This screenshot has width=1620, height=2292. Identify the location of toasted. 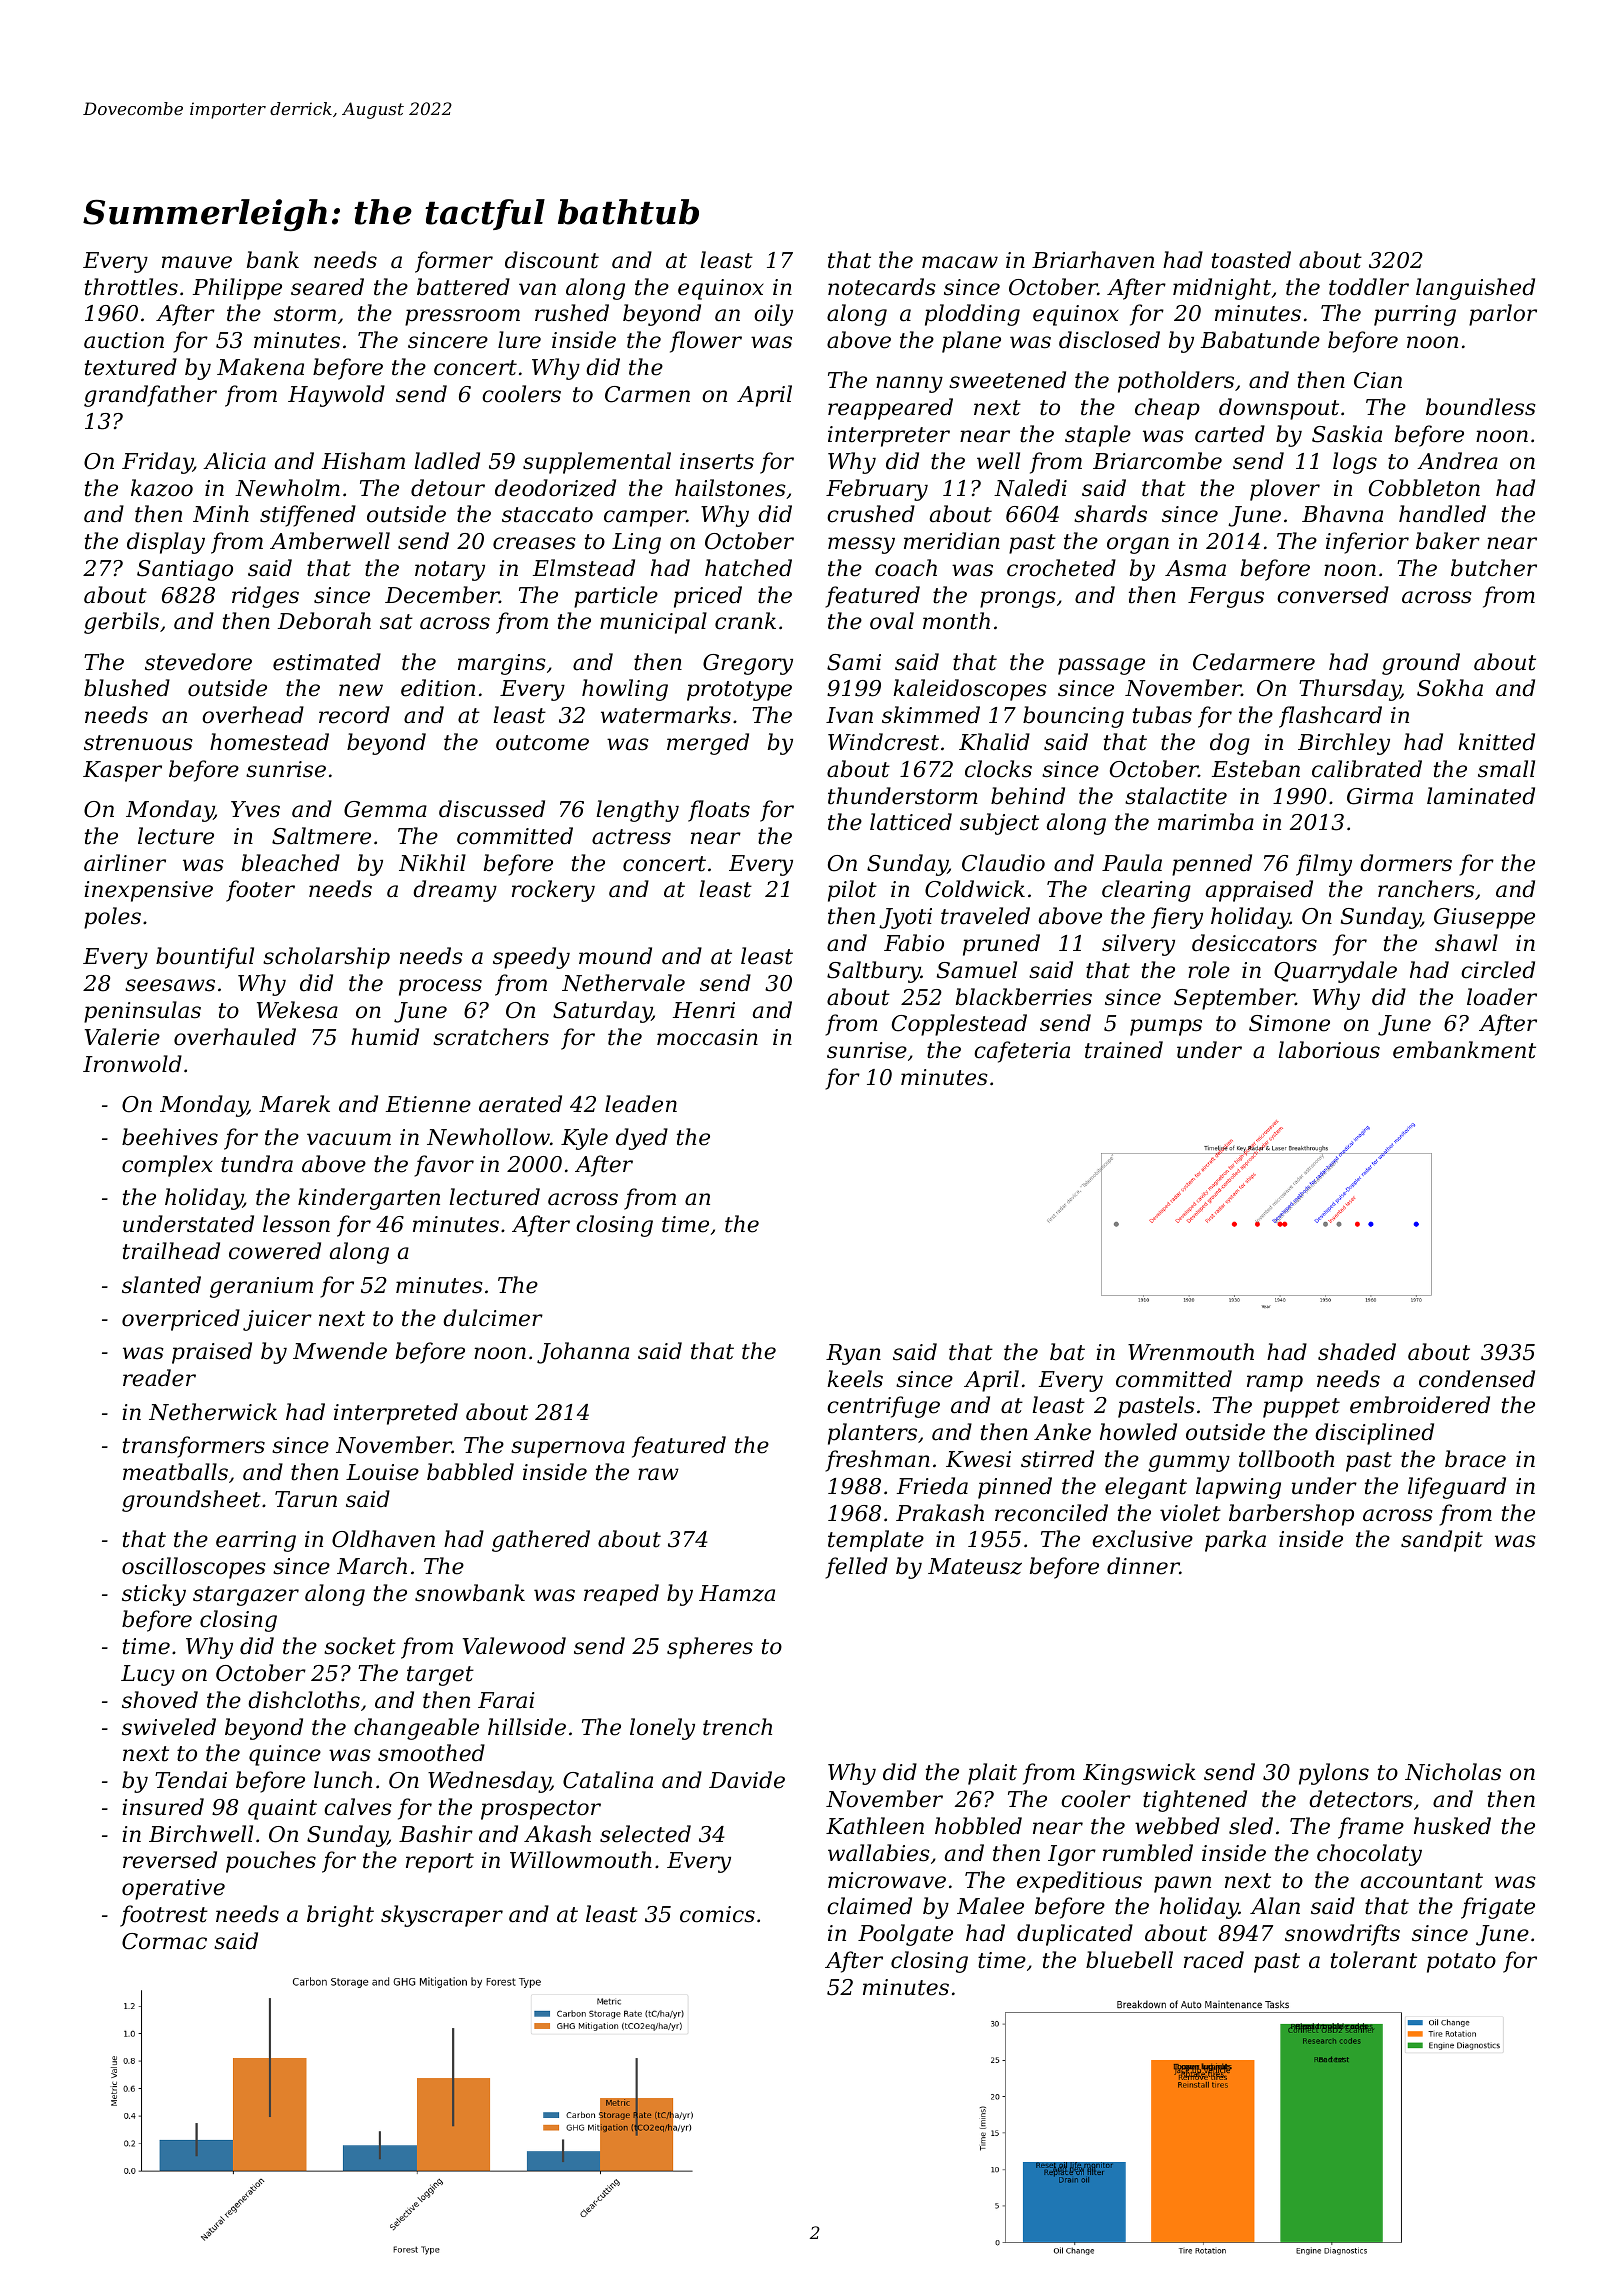
(1251, 260).
